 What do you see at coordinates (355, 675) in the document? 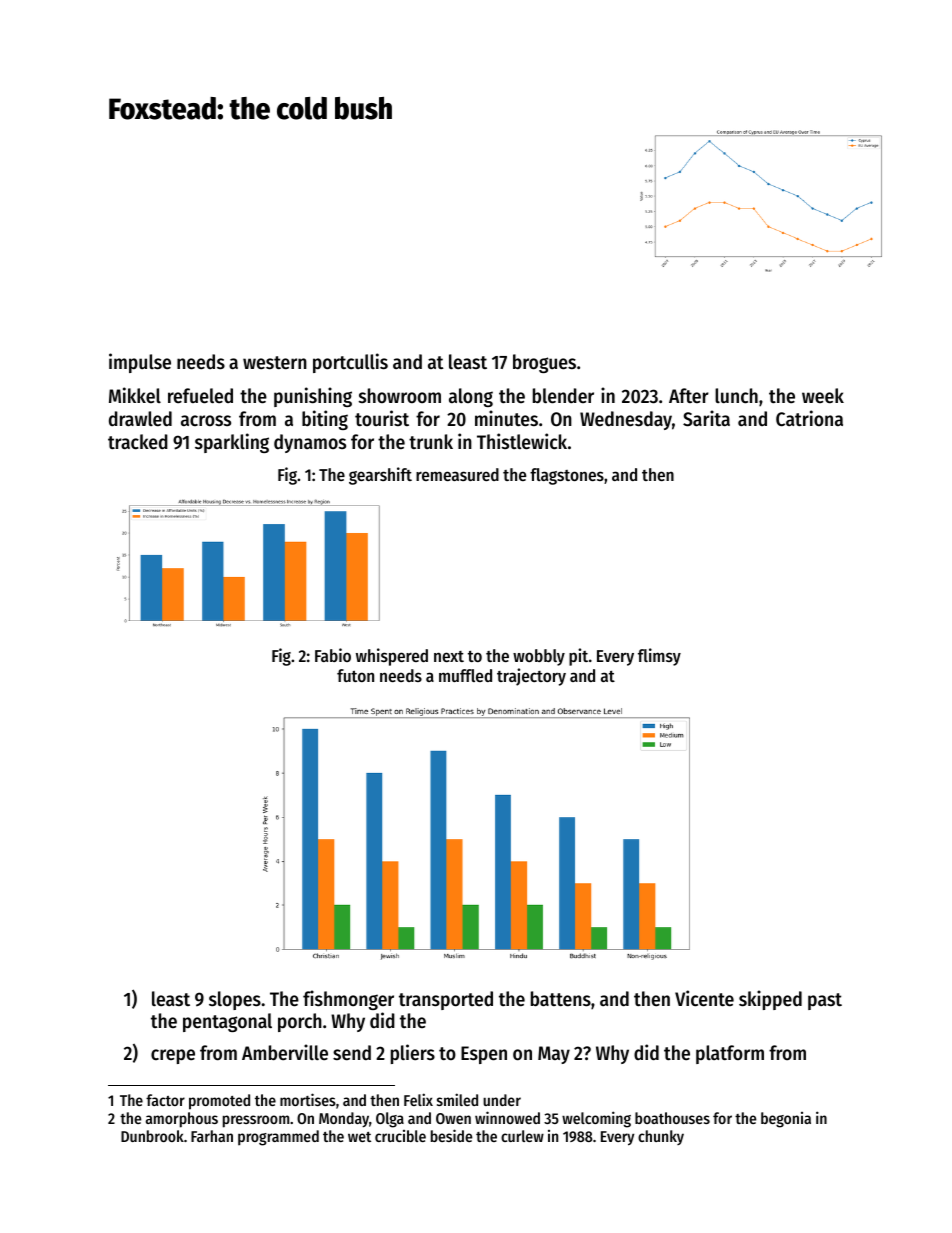
I see `futon` at bounding box center [355, 675].
